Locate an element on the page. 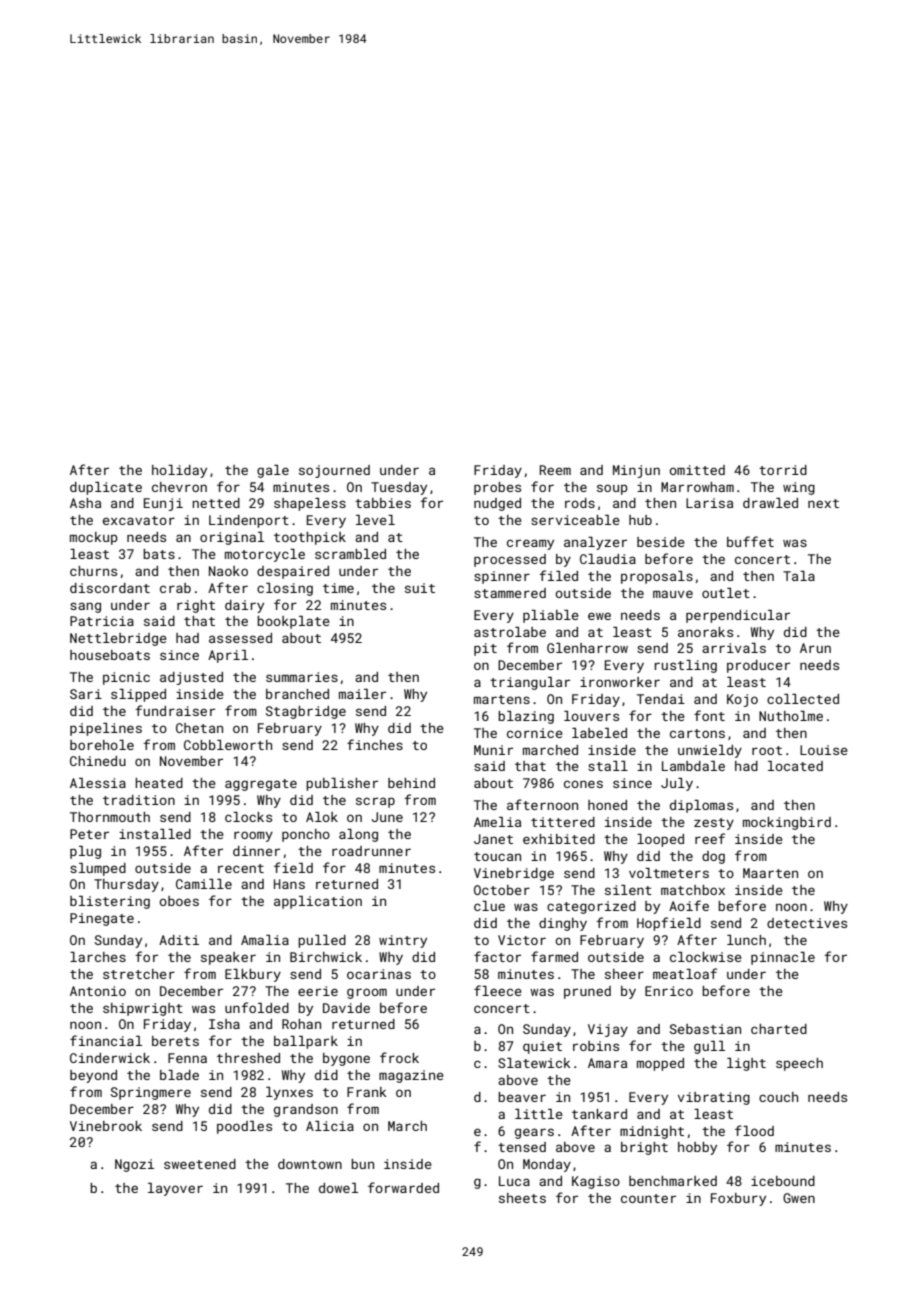  layover is located at coordinates (175, 1189).
